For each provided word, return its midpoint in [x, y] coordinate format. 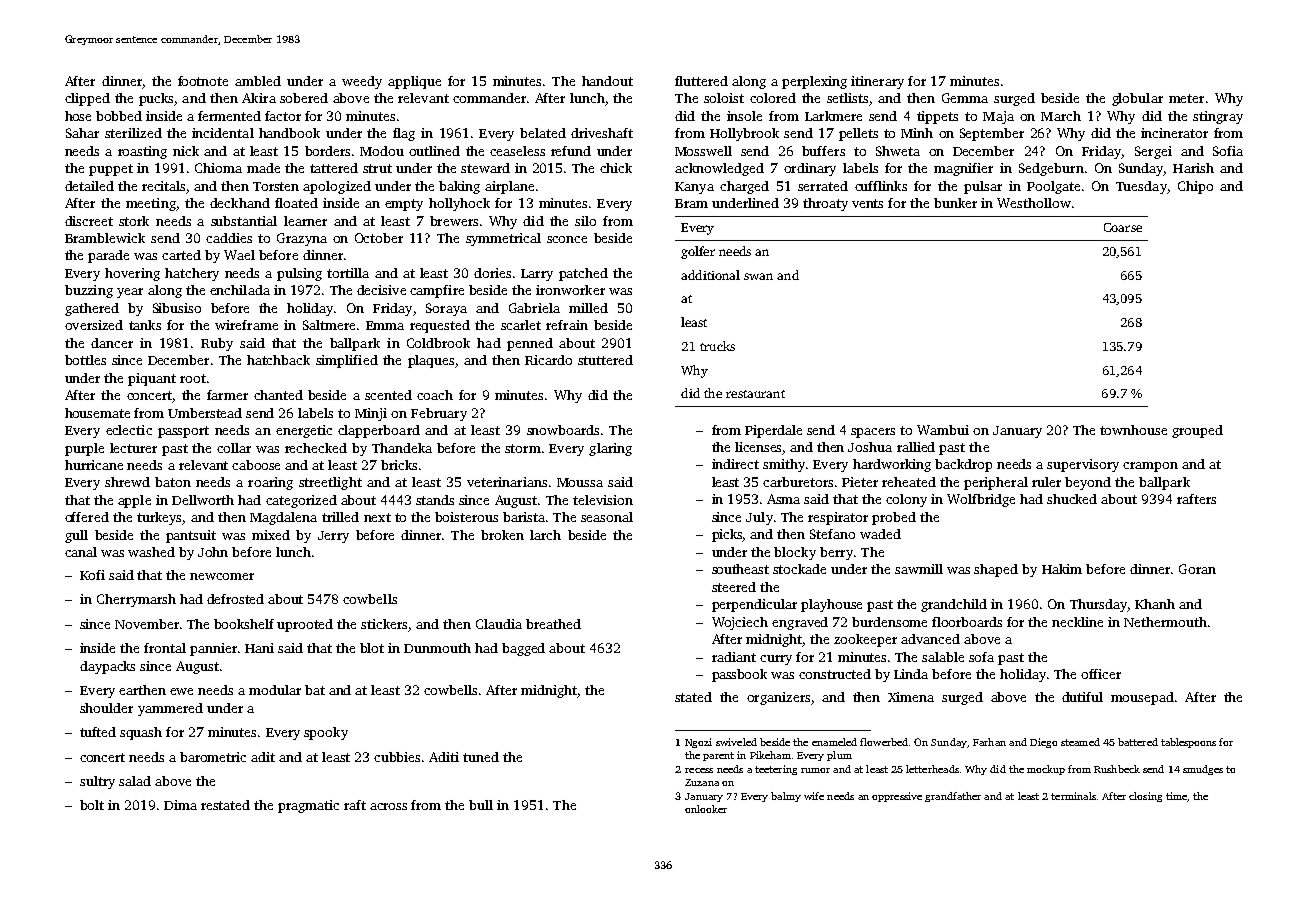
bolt [92, 805]
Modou [382, 151]
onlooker [706, 809]
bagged [523, 649]
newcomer [222, 576]
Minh [917, 133]
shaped [996, 570]
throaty [825, 204]
